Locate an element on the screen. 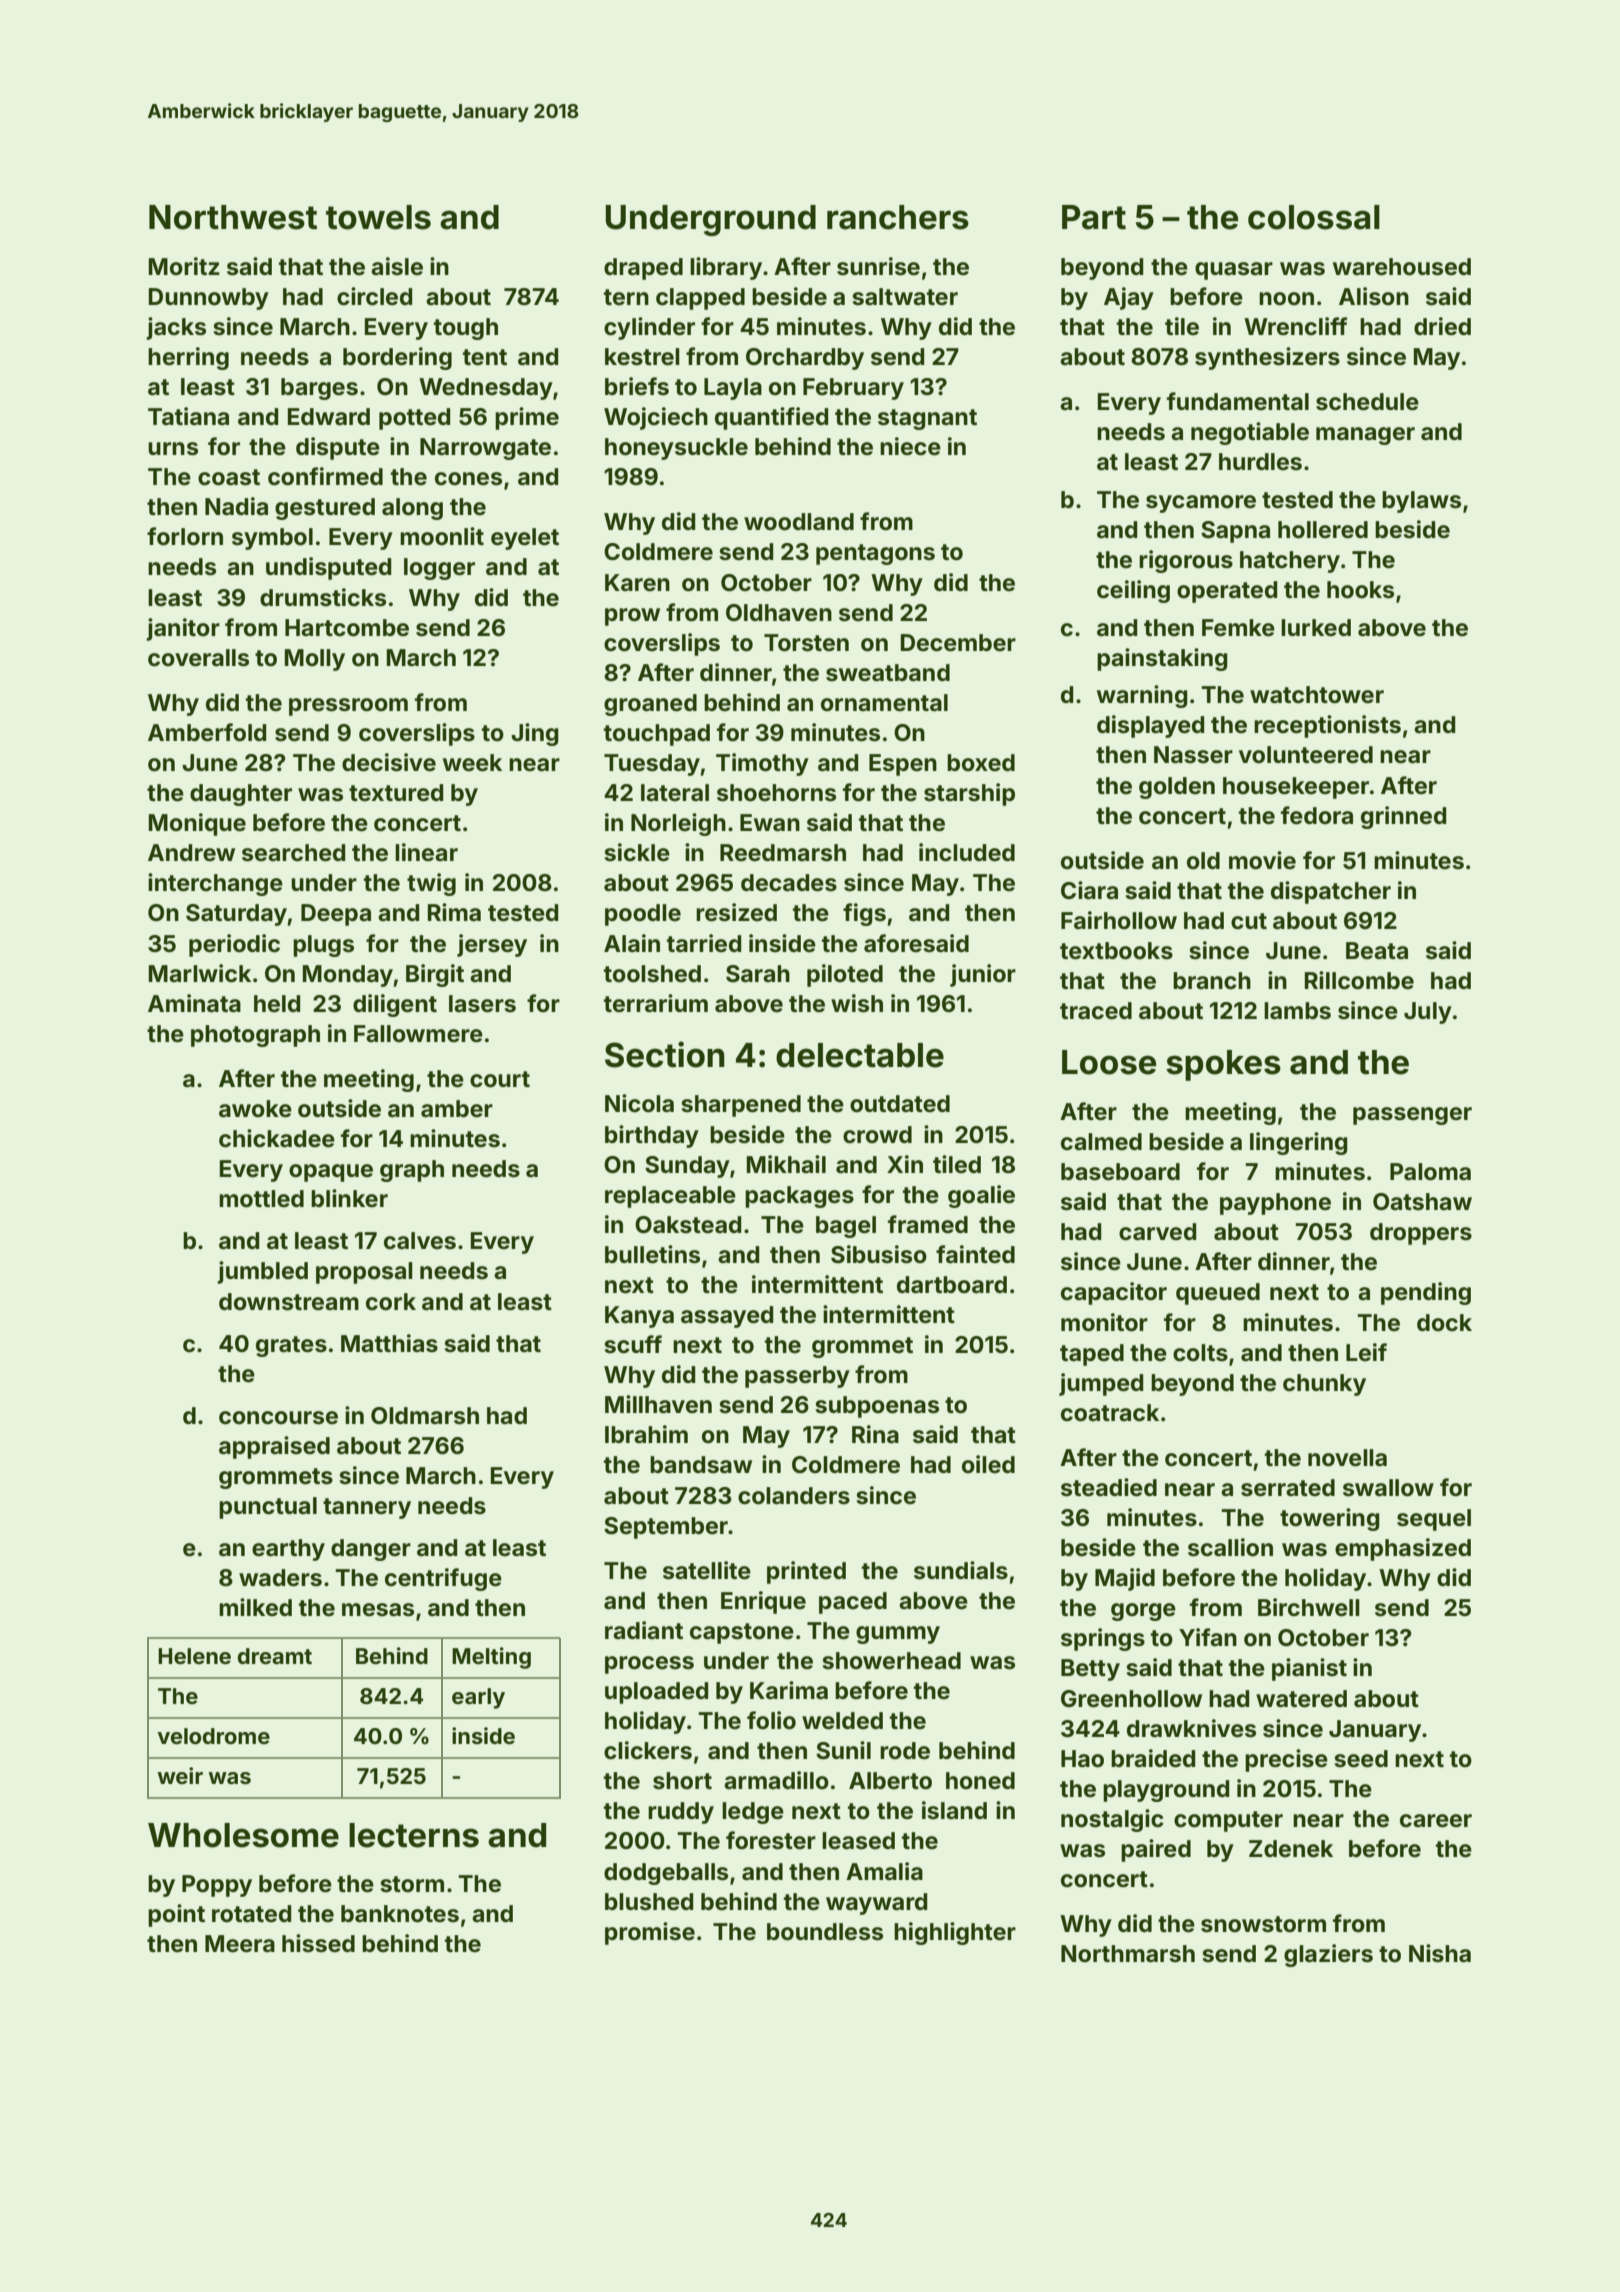 This screenshot has height=2292, width=1620. watchtower is located at coordinates (1317, 695).
